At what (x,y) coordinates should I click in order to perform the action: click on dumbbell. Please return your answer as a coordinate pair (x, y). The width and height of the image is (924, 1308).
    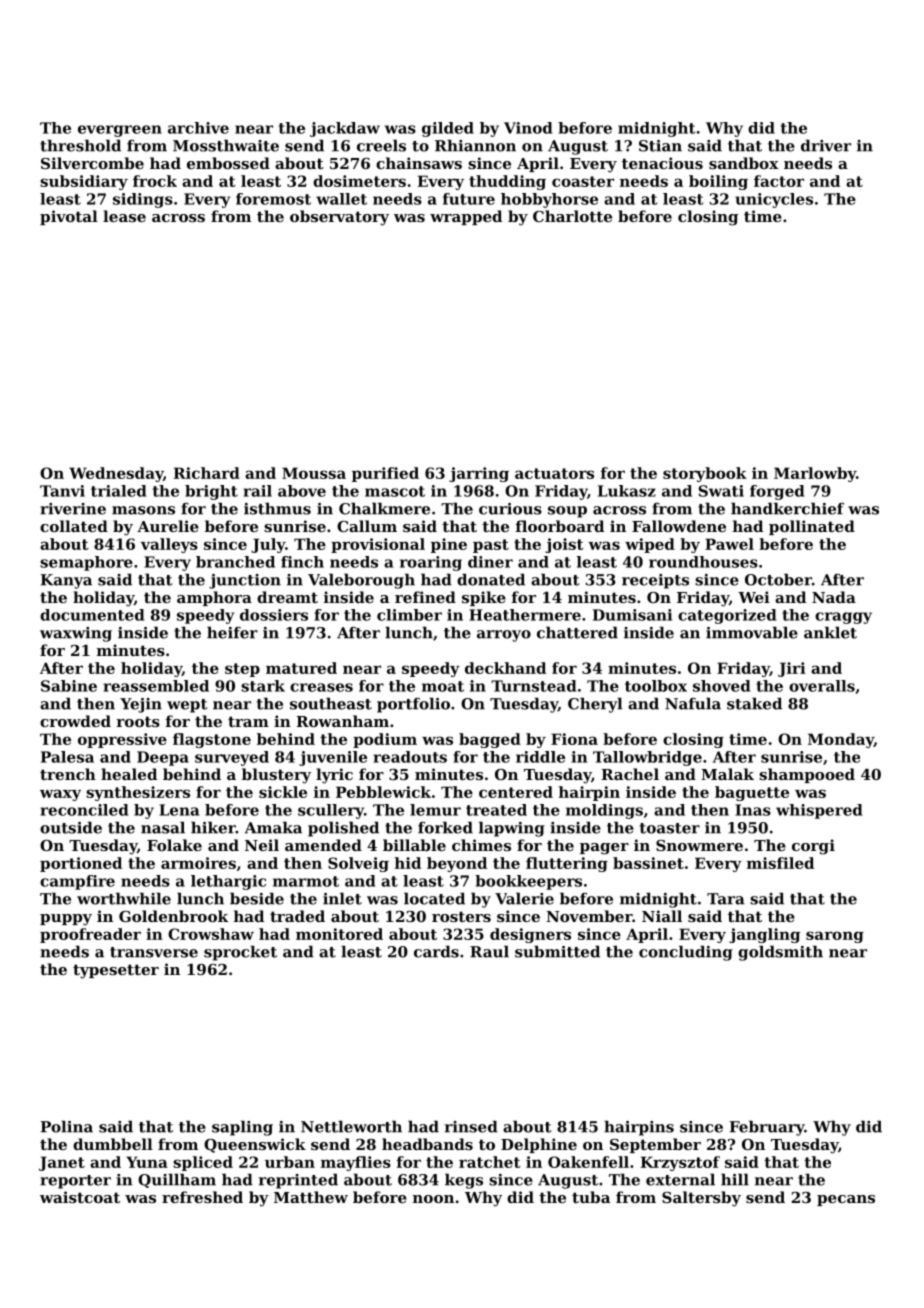
    Looking at the image, I should click on (113, 1144).
